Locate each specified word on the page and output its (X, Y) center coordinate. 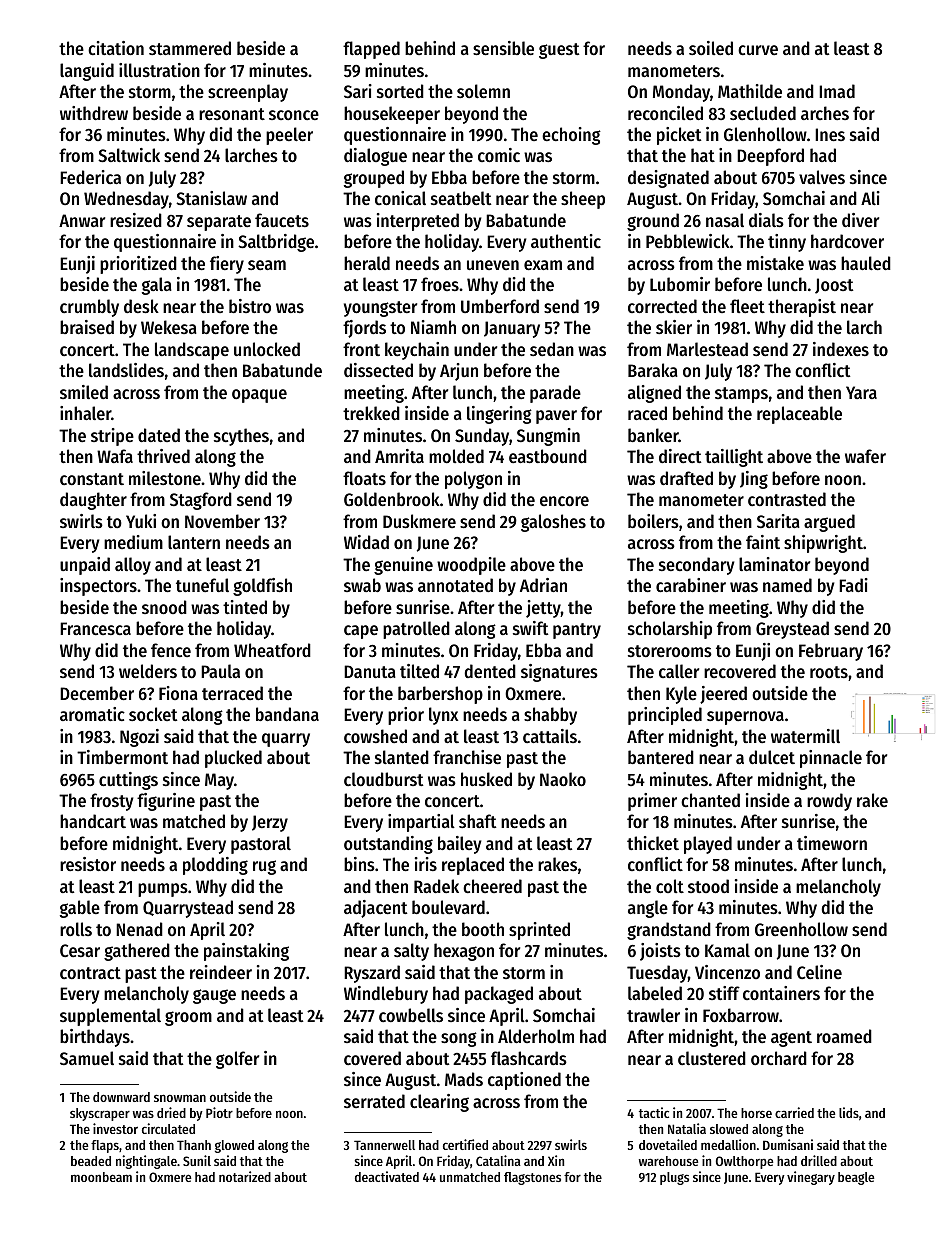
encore (564, 501)
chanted (710, 800)
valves (822, 177)
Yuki (141, 521)
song (459, 1039)
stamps (741, 395)
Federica (90, 177)
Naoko (563, 779)
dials (766, 220)
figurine (166, 802)
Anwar (82, 220)
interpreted (418, 222)
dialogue (375, 157)
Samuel (87, 1058)
